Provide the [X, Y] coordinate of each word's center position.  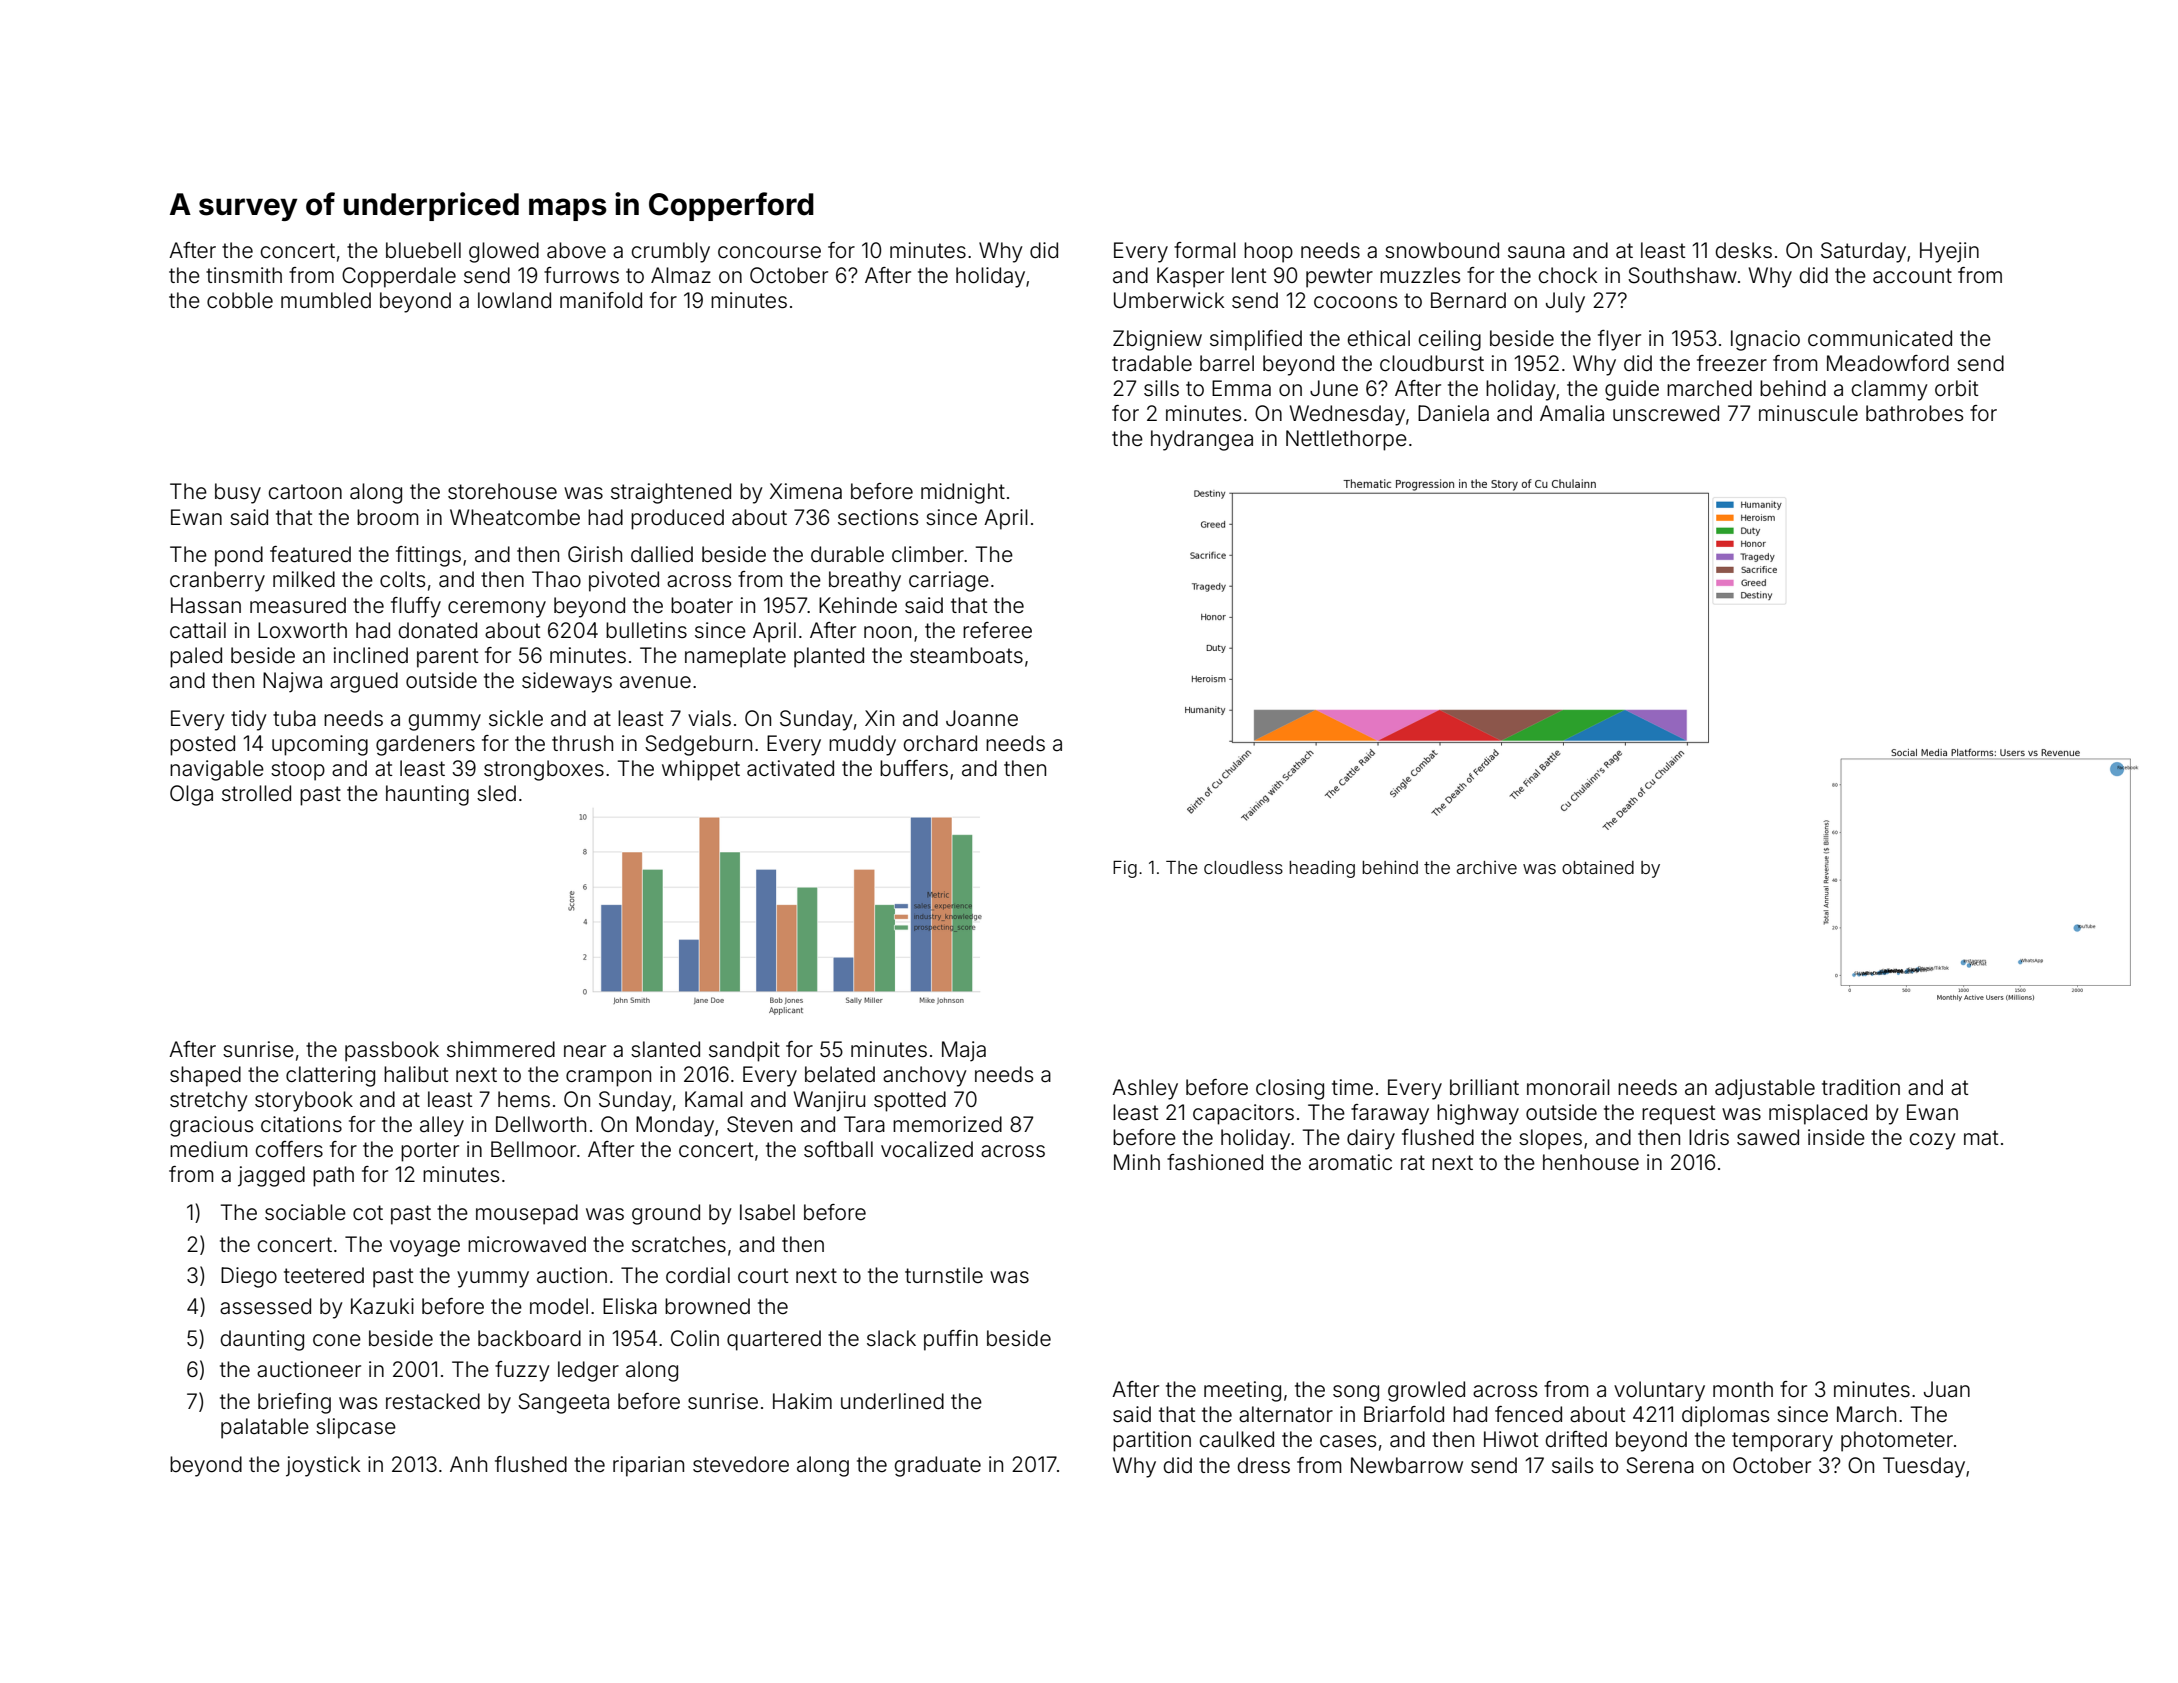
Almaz [681, 275]
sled [496, 793]
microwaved [527, 1244]
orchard [940, 743]
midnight [963, 493]
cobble [240, 300]
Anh [468, 1464]
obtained [1598, 867]
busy [238, 493]
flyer [1619, 340]
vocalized [927, 1149]
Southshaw [1682, 275]
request [1679, 1115]
